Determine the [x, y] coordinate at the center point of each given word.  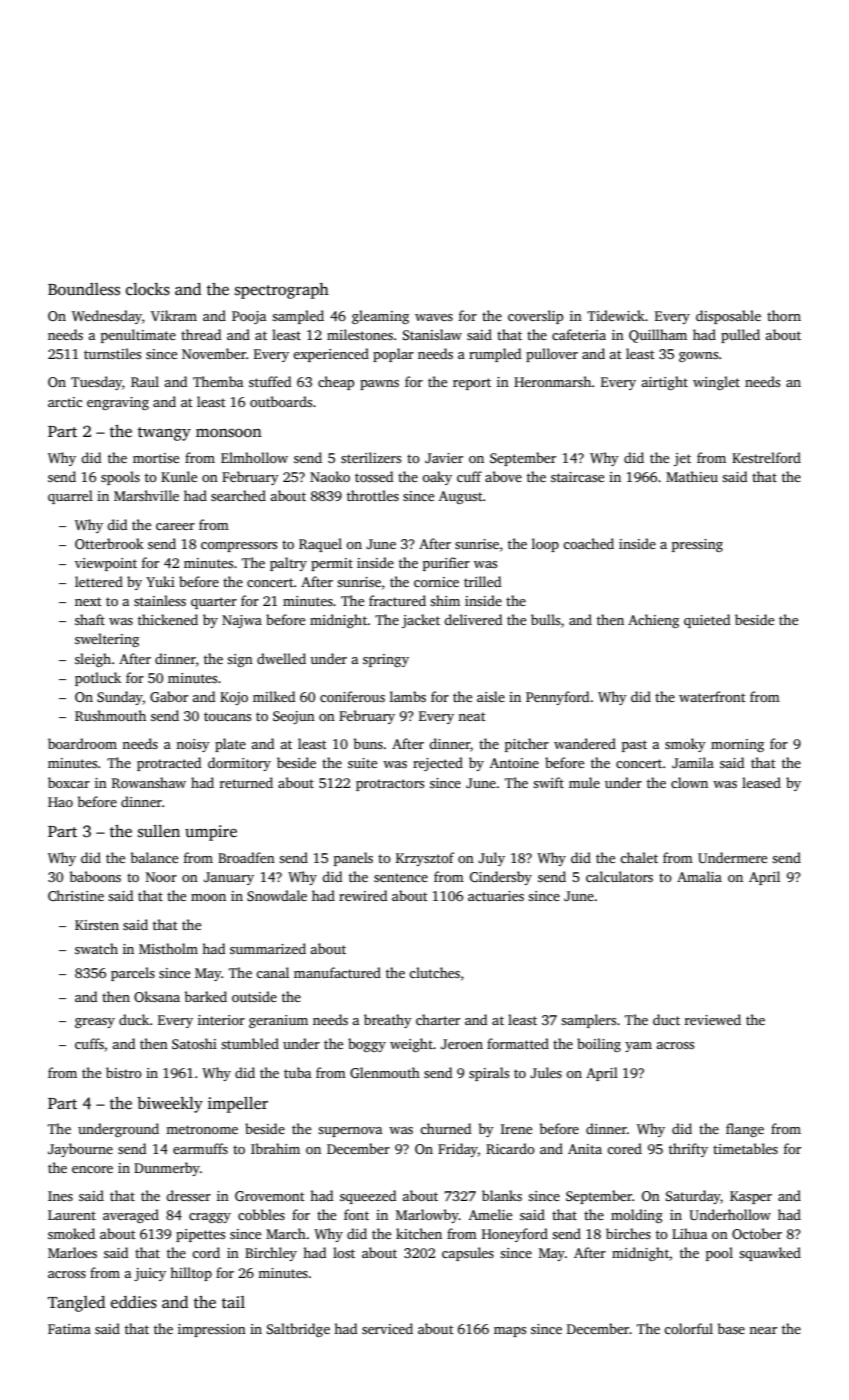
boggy [367, 1045]
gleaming [380, 317]
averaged [131, 1216]
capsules [468, 1254]
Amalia [699, 876]
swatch [96, 948]
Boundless [84, 289]
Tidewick [616, 315]
